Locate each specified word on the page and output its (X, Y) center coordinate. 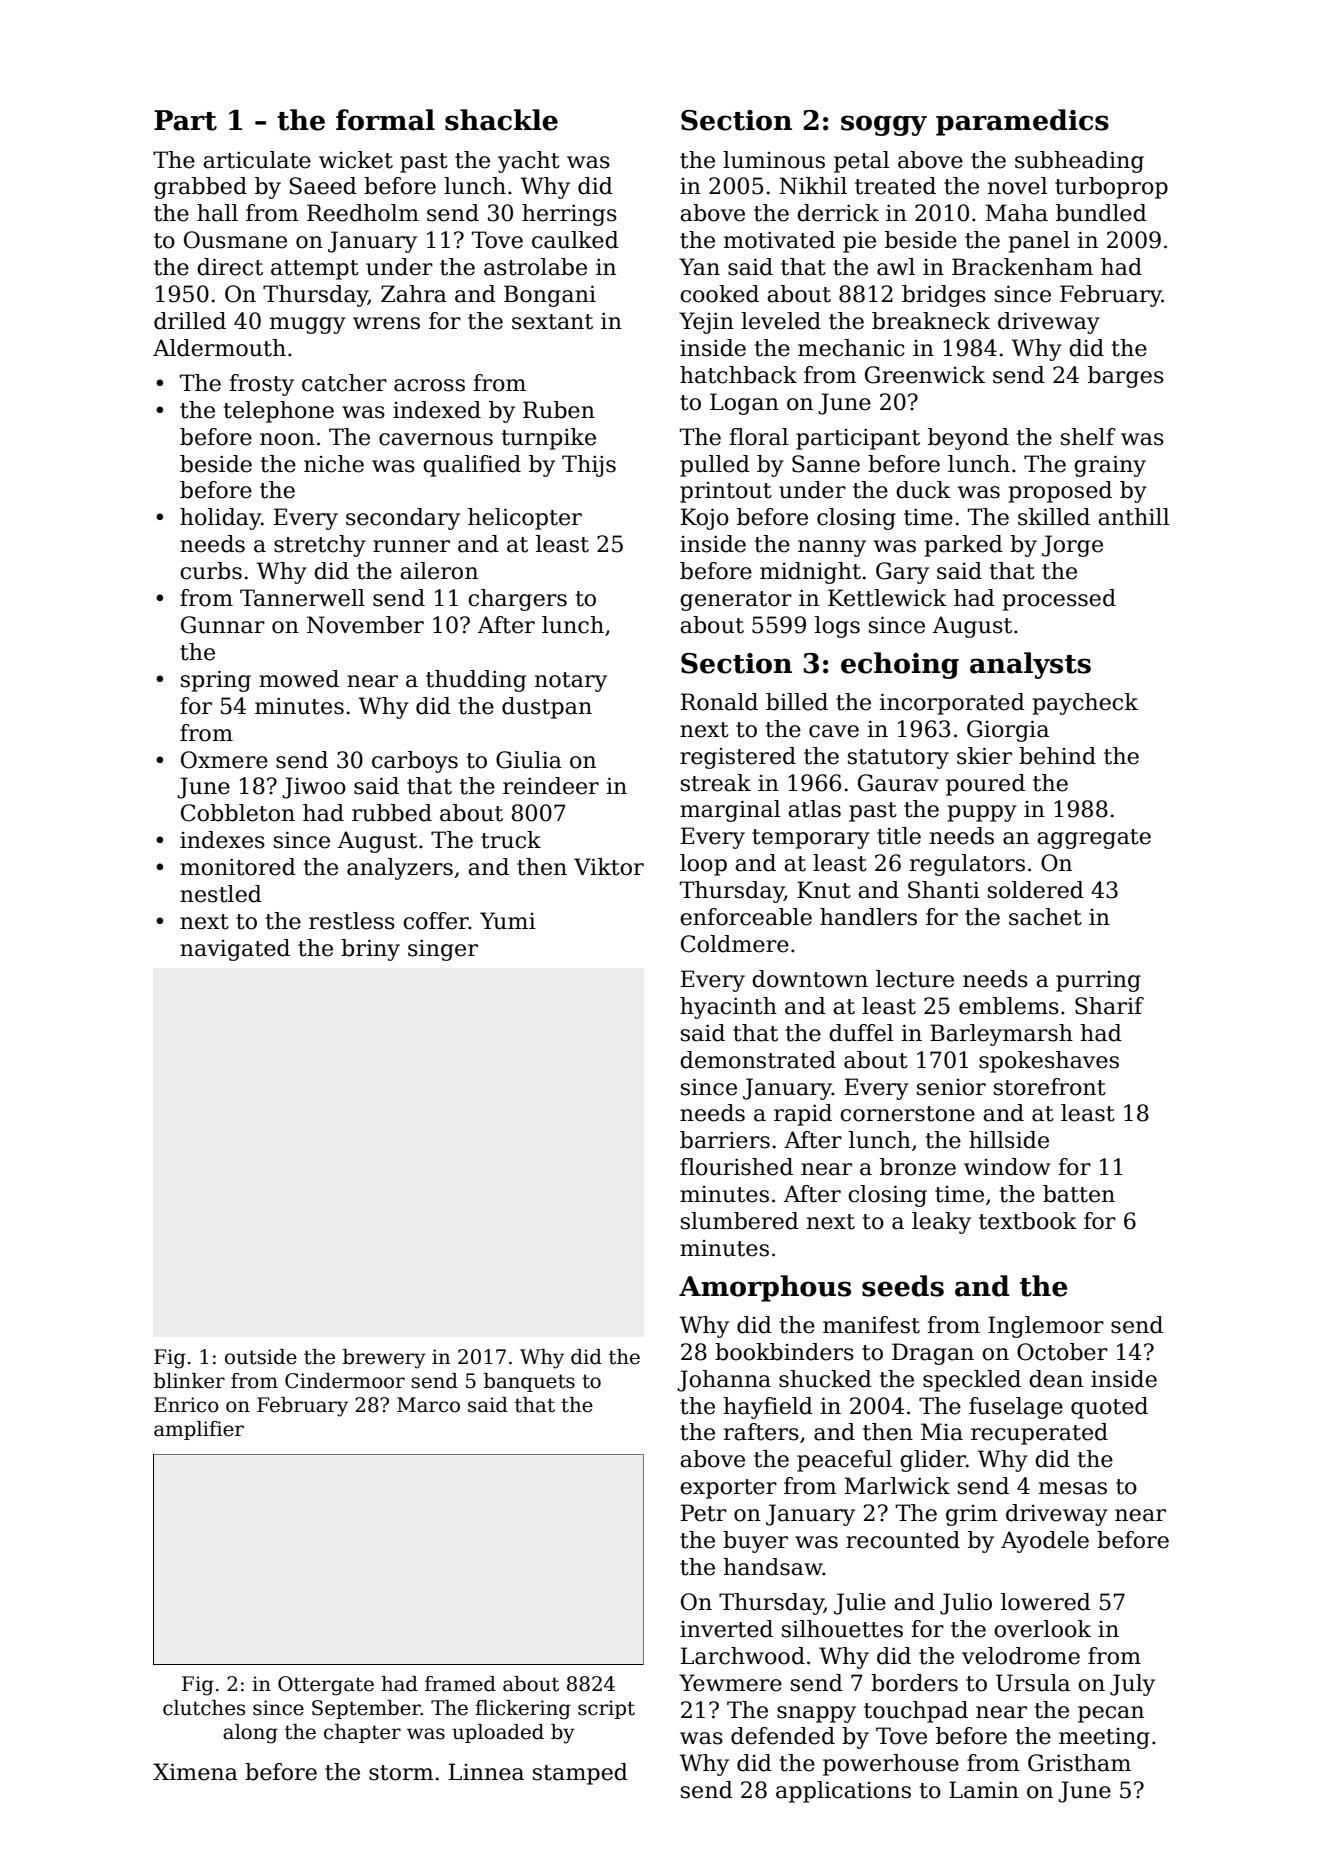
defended (783, 1736)
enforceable (746, 917)
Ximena (195, 1772)
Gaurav (898, 783)
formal (385, 120)
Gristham (1079, 1763)
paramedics (1022, 122)
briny (370, 950)
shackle (501, 120)
